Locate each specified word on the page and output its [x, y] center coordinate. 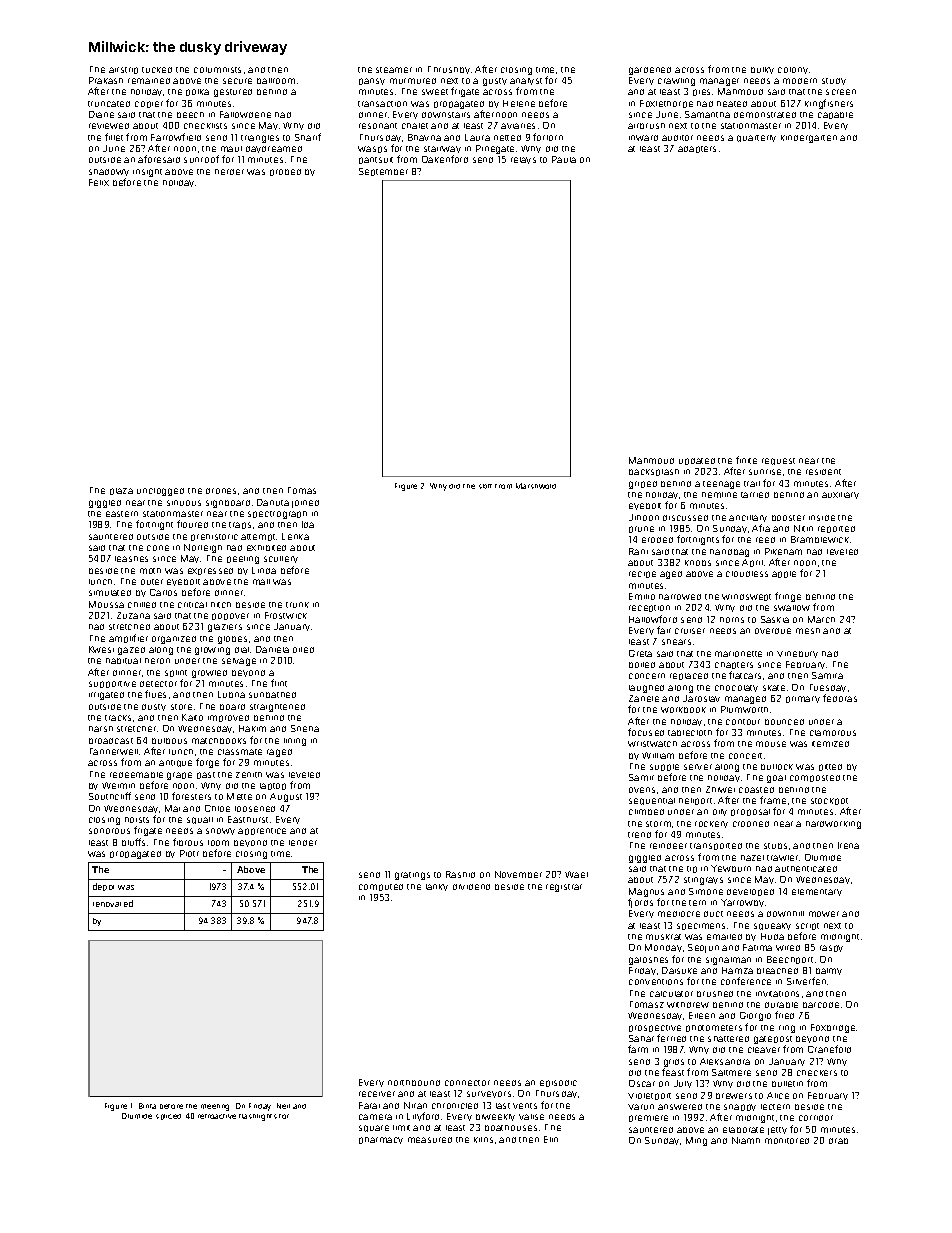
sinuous [184, 503]
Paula [564, 159]
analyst [526, 81]
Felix [99, 182]
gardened [650, 71]
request [778, 461]
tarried [755, 495]
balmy [829, 971]
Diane [101, 114]
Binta [147, 1106]
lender [303, 843]
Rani [638, 551]
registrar [564, 888]
